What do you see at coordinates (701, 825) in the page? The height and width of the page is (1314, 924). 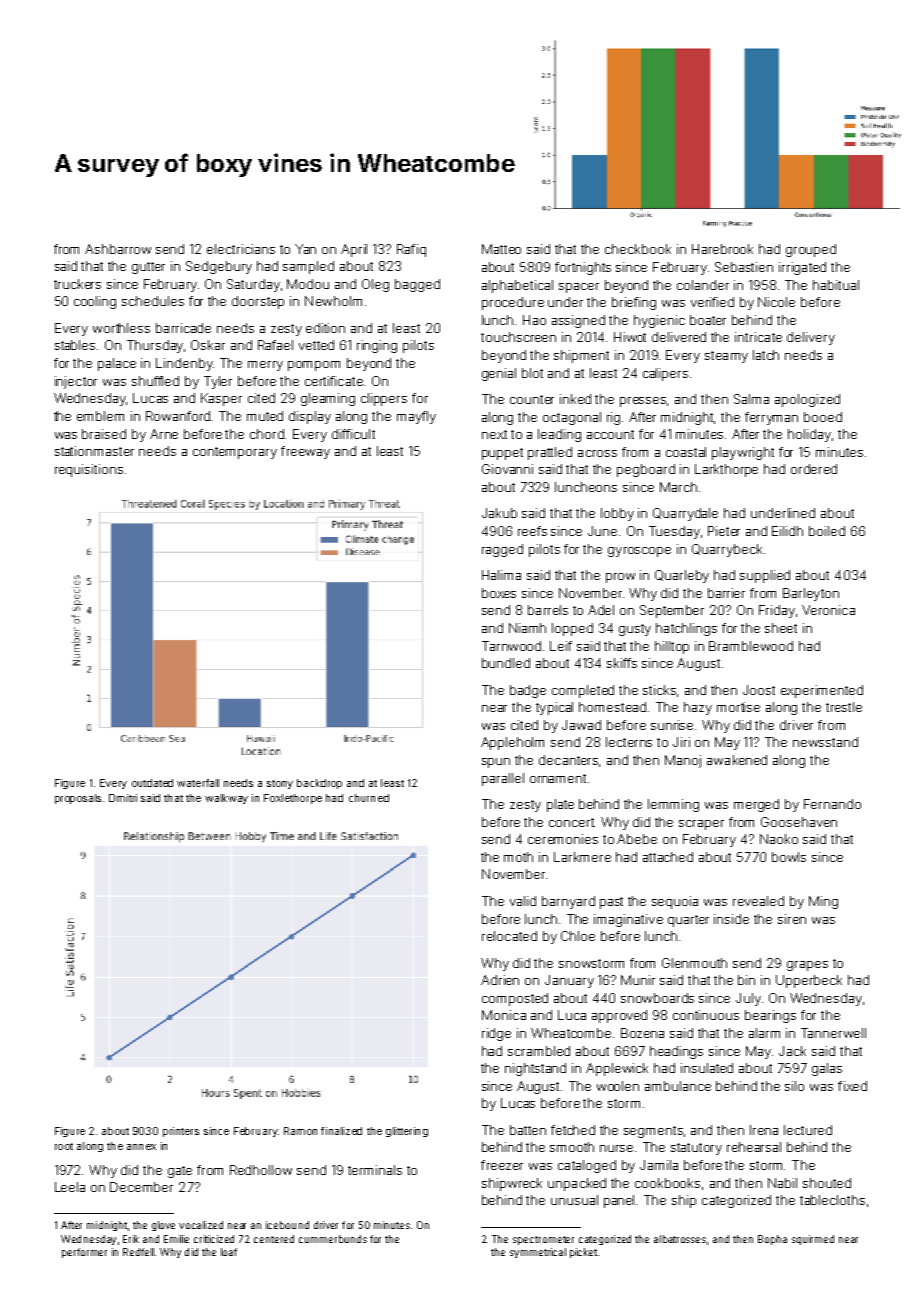 I see `scraper` at bounding box center [701, 825].
